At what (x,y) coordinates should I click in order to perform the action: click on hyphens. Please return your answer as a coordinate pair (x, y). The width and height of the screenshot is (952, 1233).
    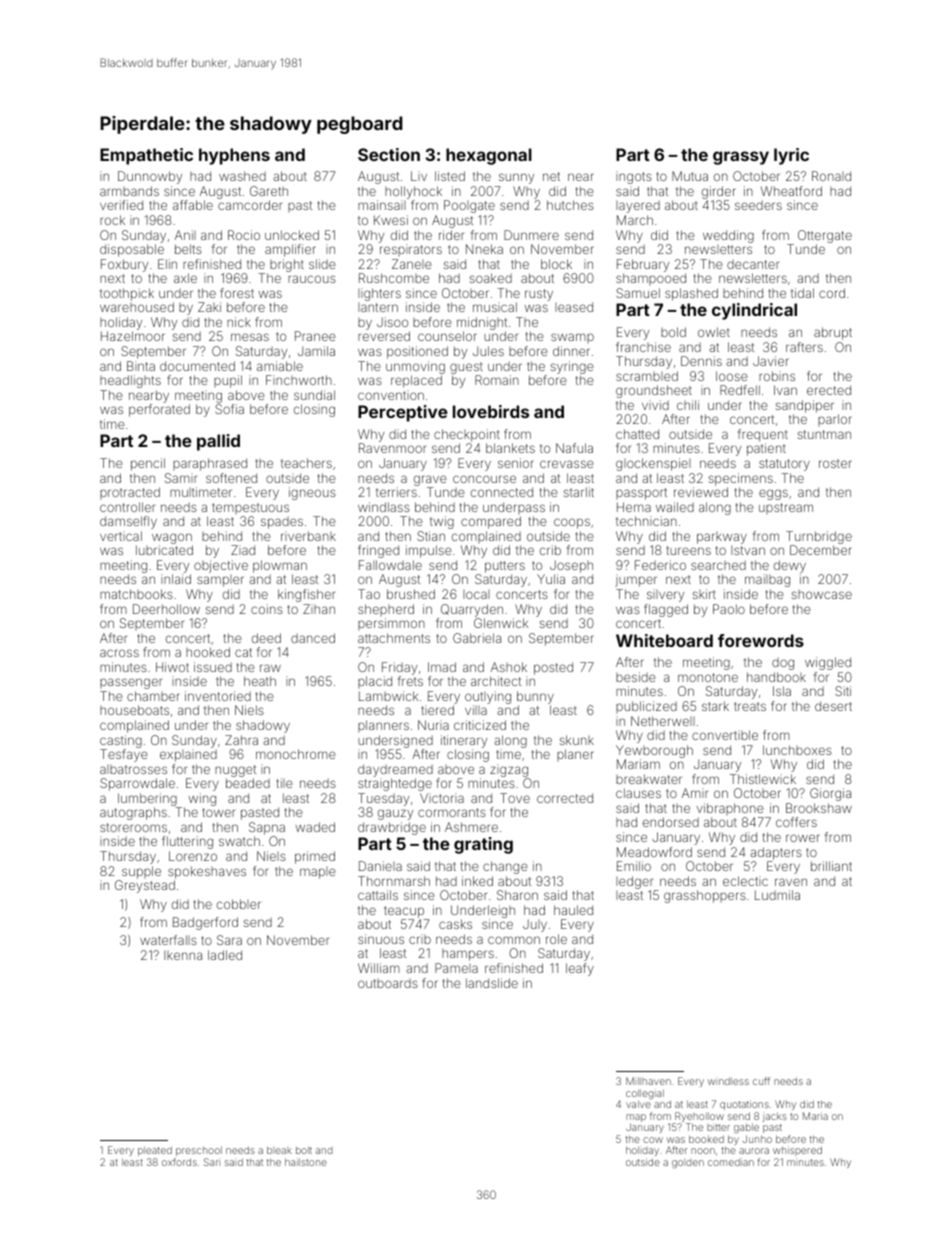
    Looking at the image, I should click on (234, 156).
